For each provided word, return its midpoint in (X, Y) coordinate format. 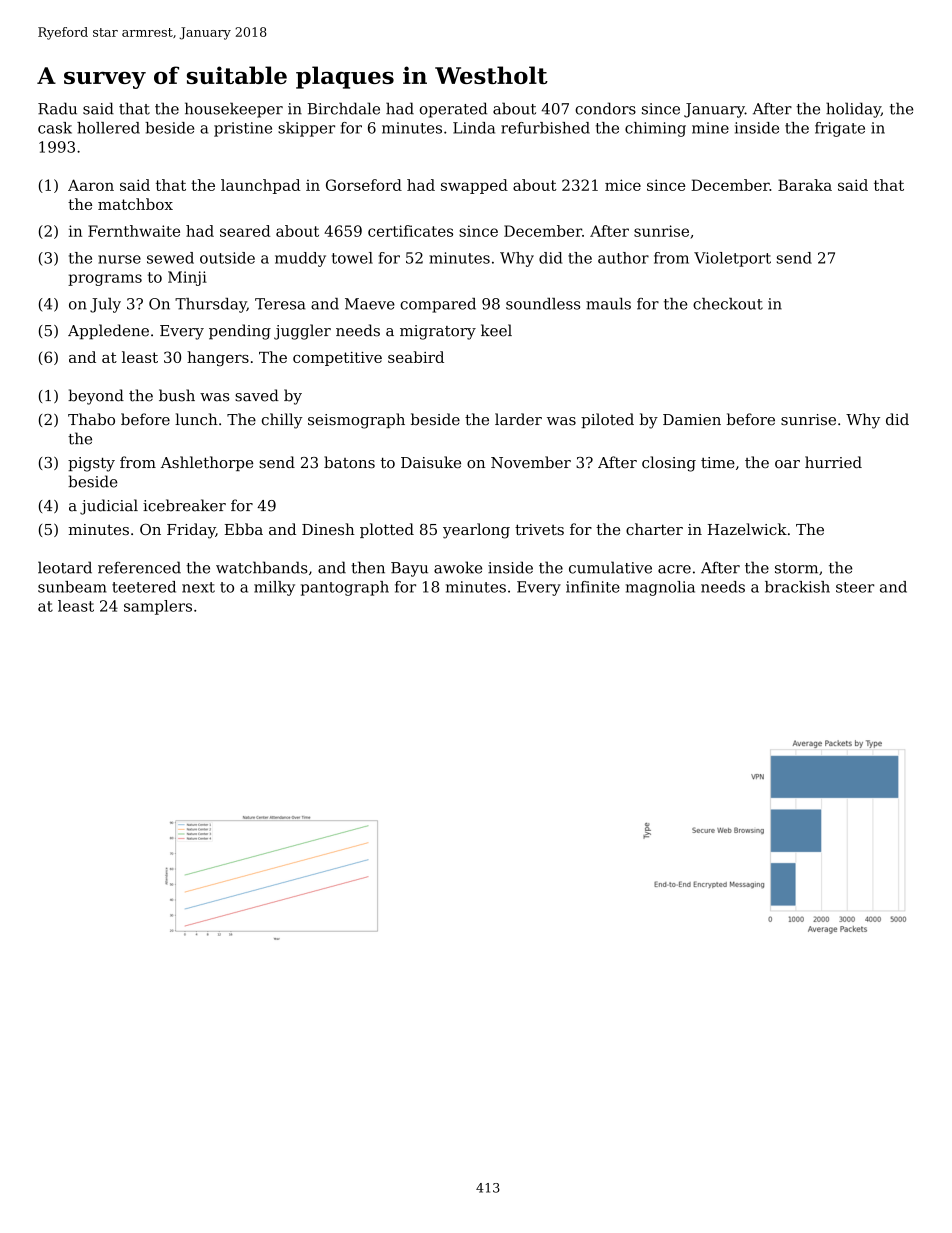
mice (623, 185)
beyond (96, 397)
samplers (158, 607)
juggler (302, 332)
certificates (410, 231)
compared (438, 305)
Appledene (108, 332)
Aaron (91, 185)
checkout (728, 304)
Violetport (732, 259)
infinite (593, 587)
